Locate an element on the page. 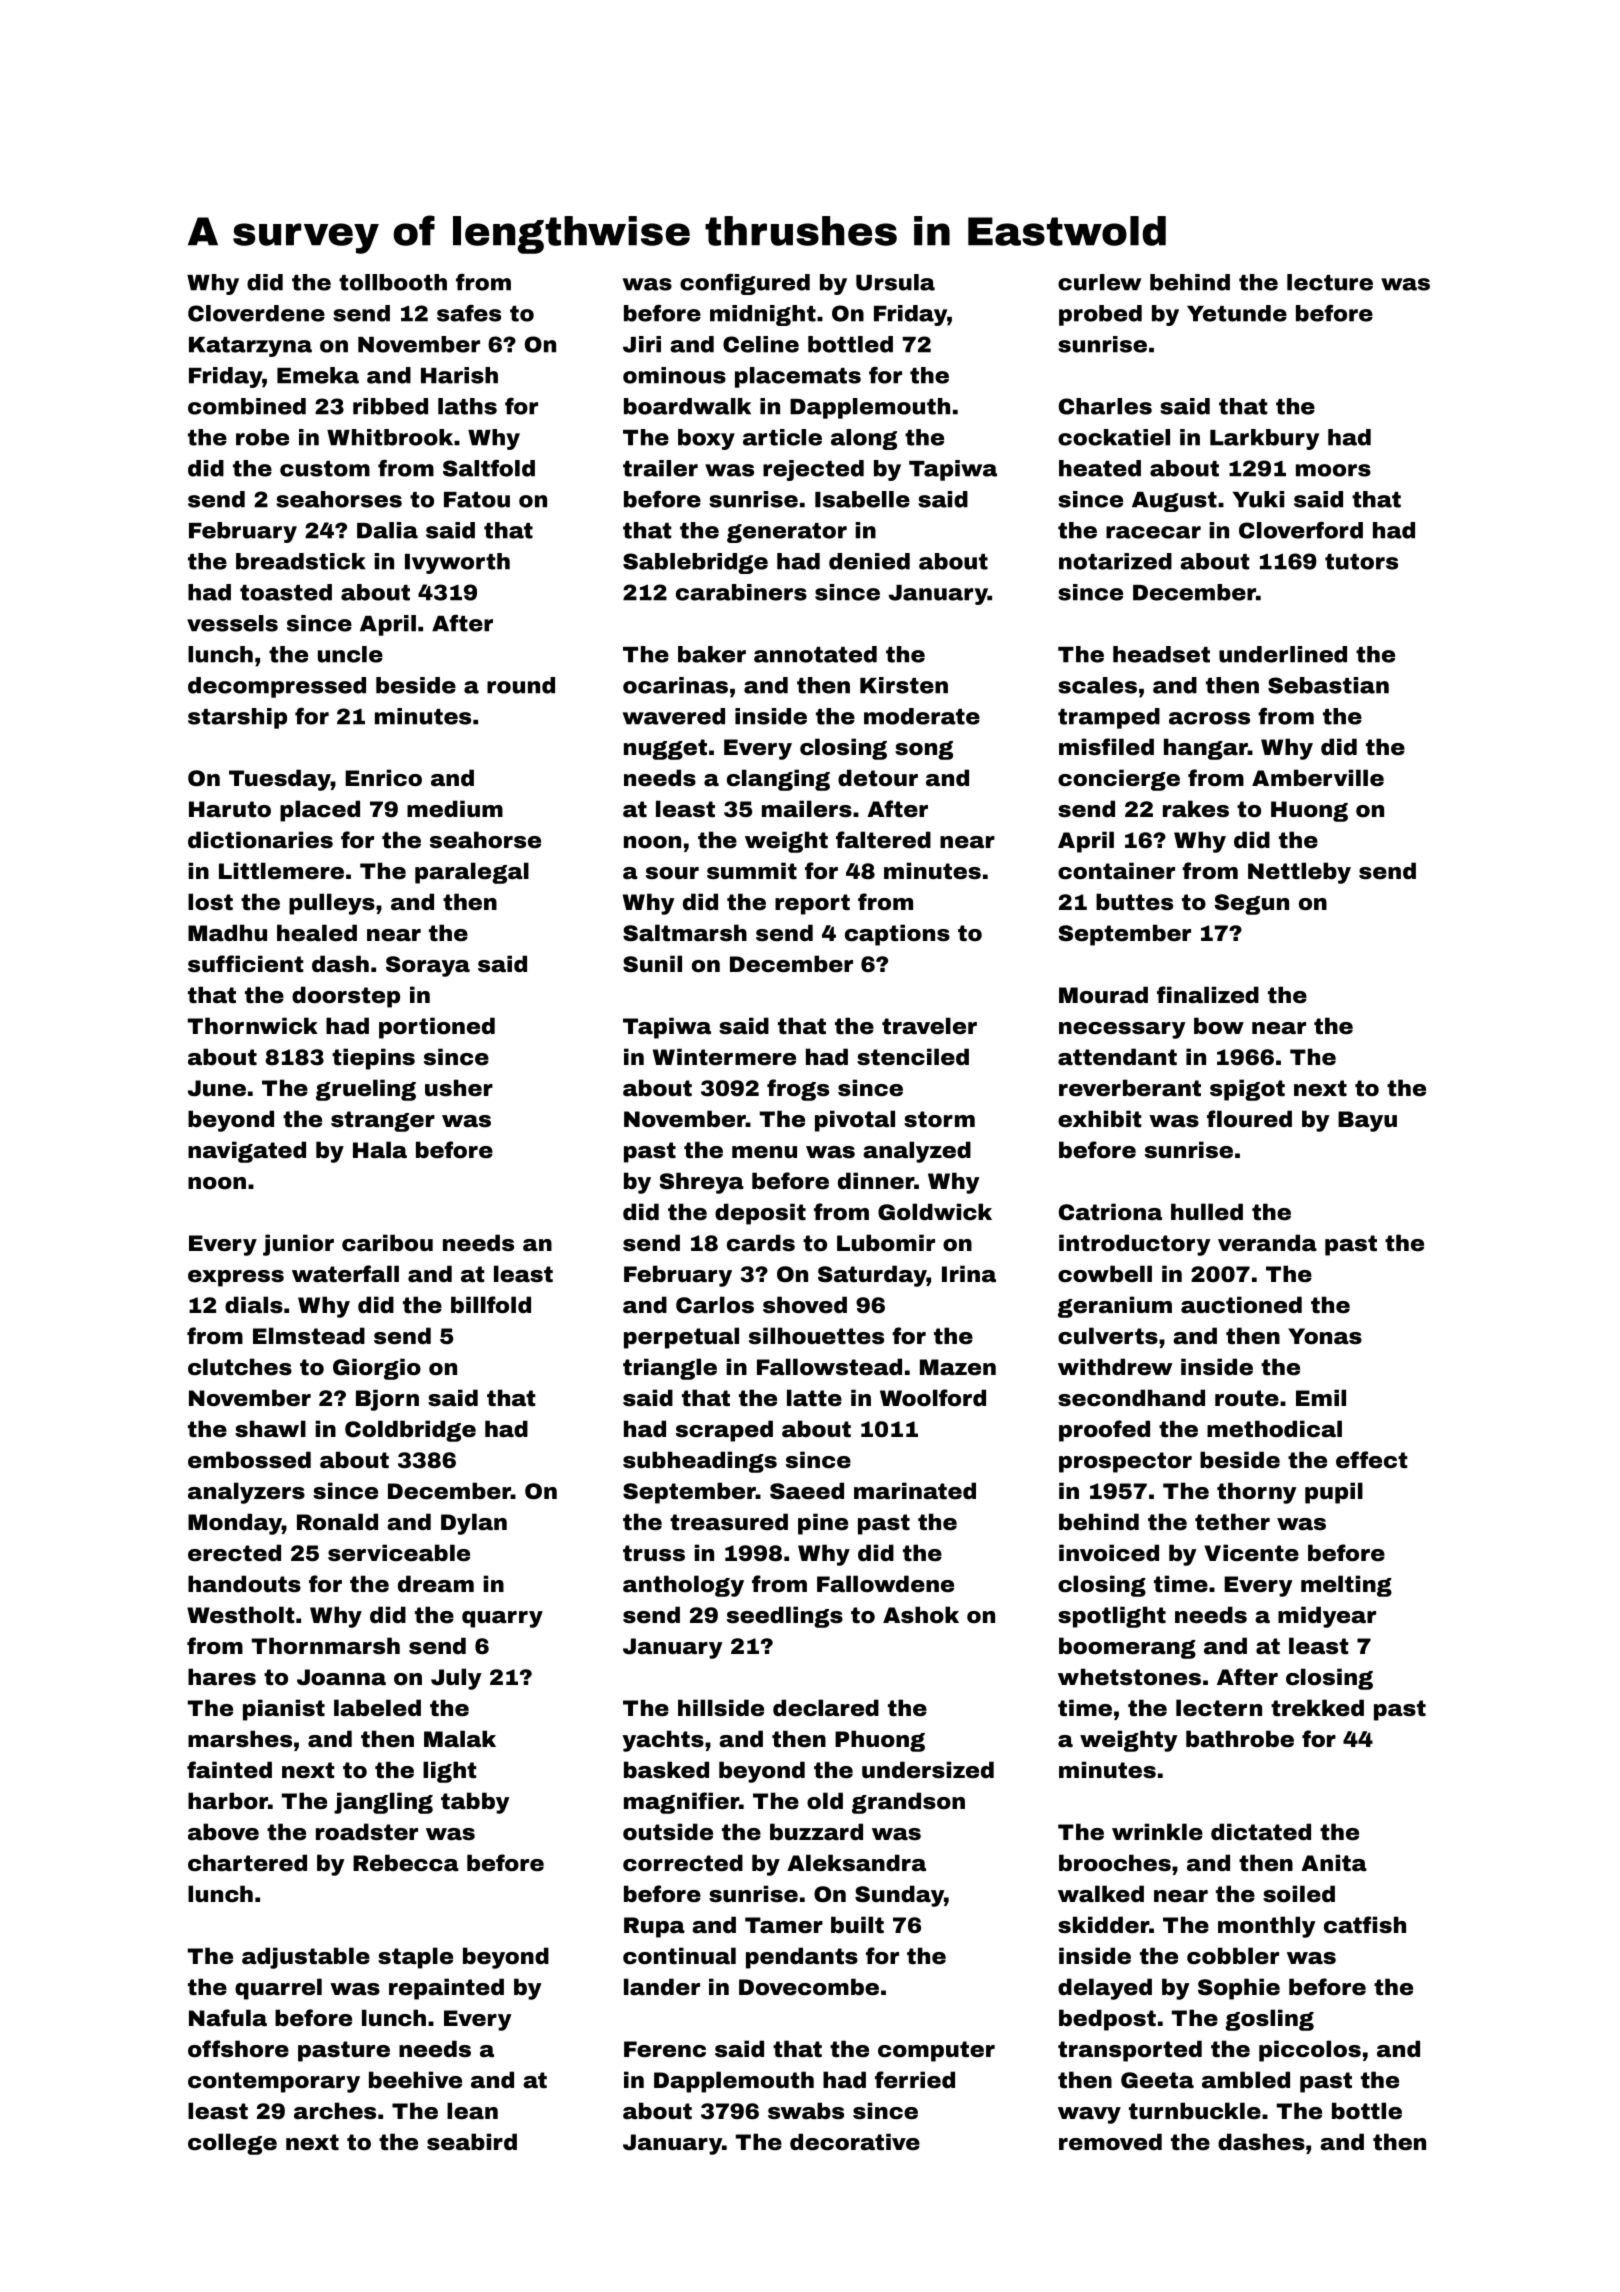  Bayu is located at coordinates (1367, 1121).
